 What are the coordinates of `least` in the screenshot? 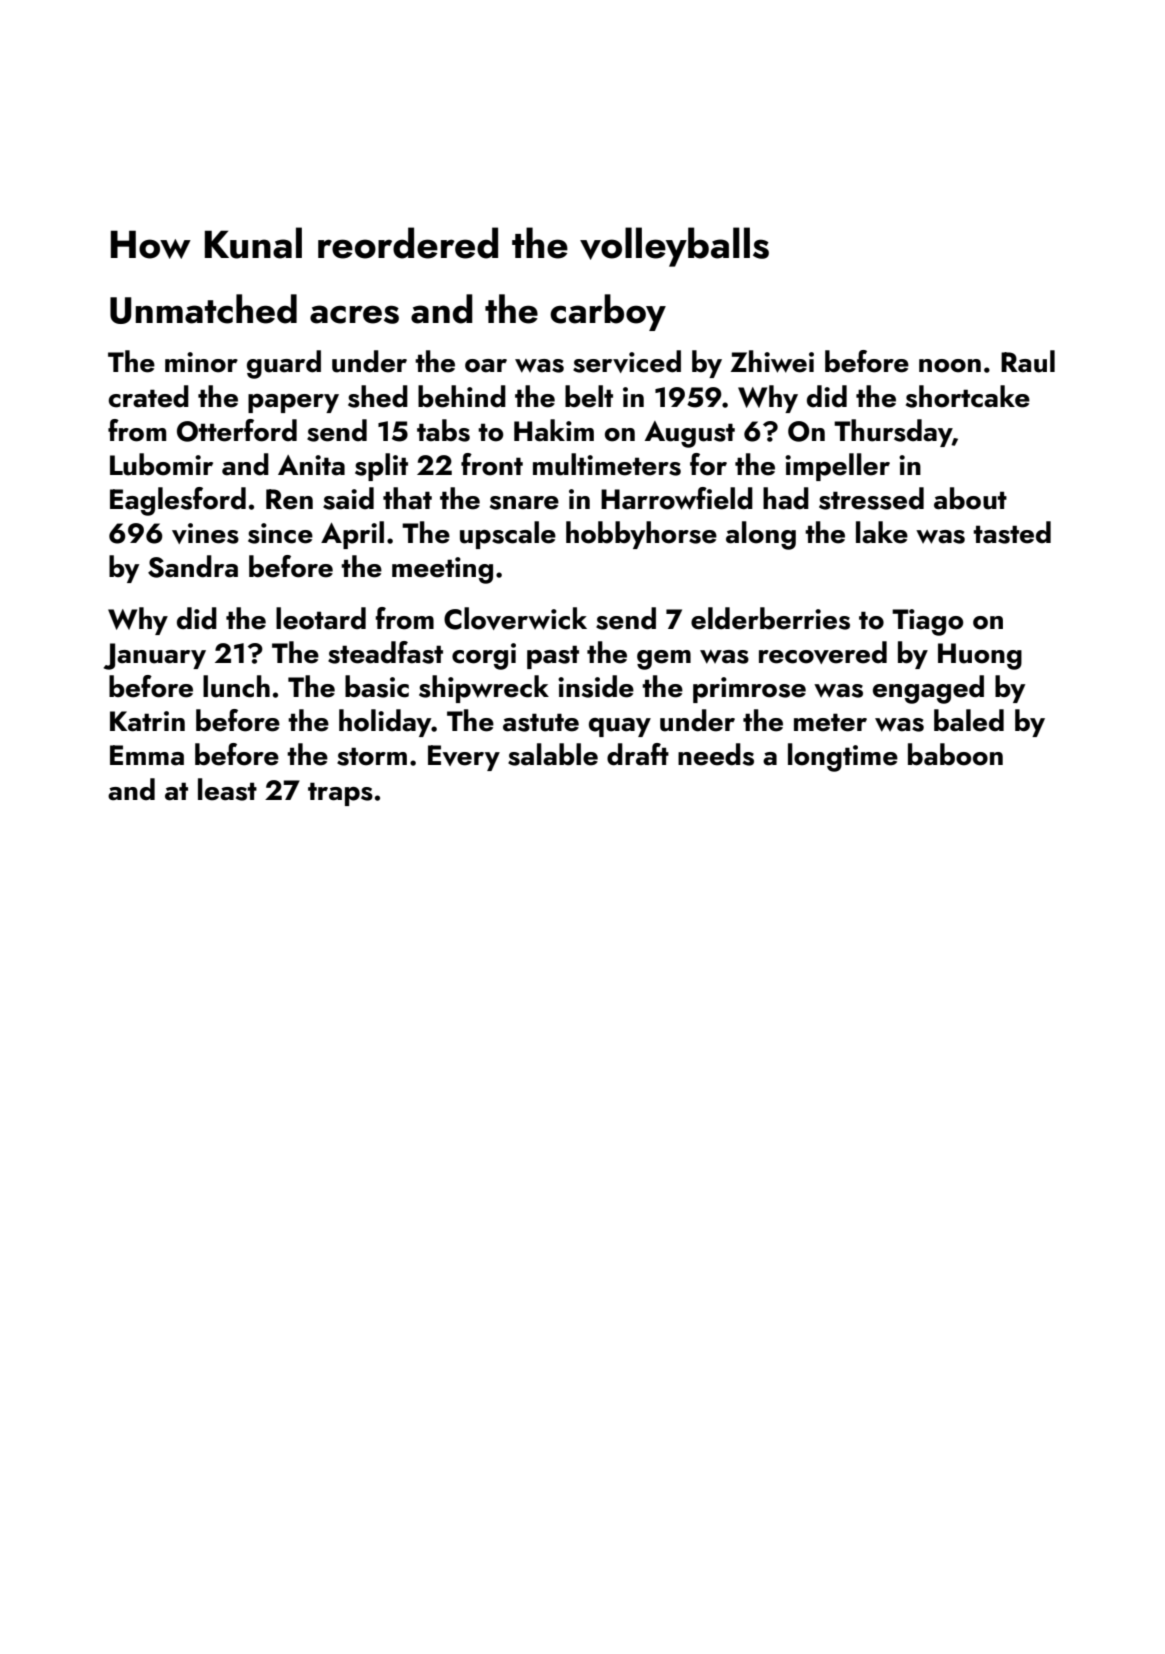 It's located at (227, 789).
